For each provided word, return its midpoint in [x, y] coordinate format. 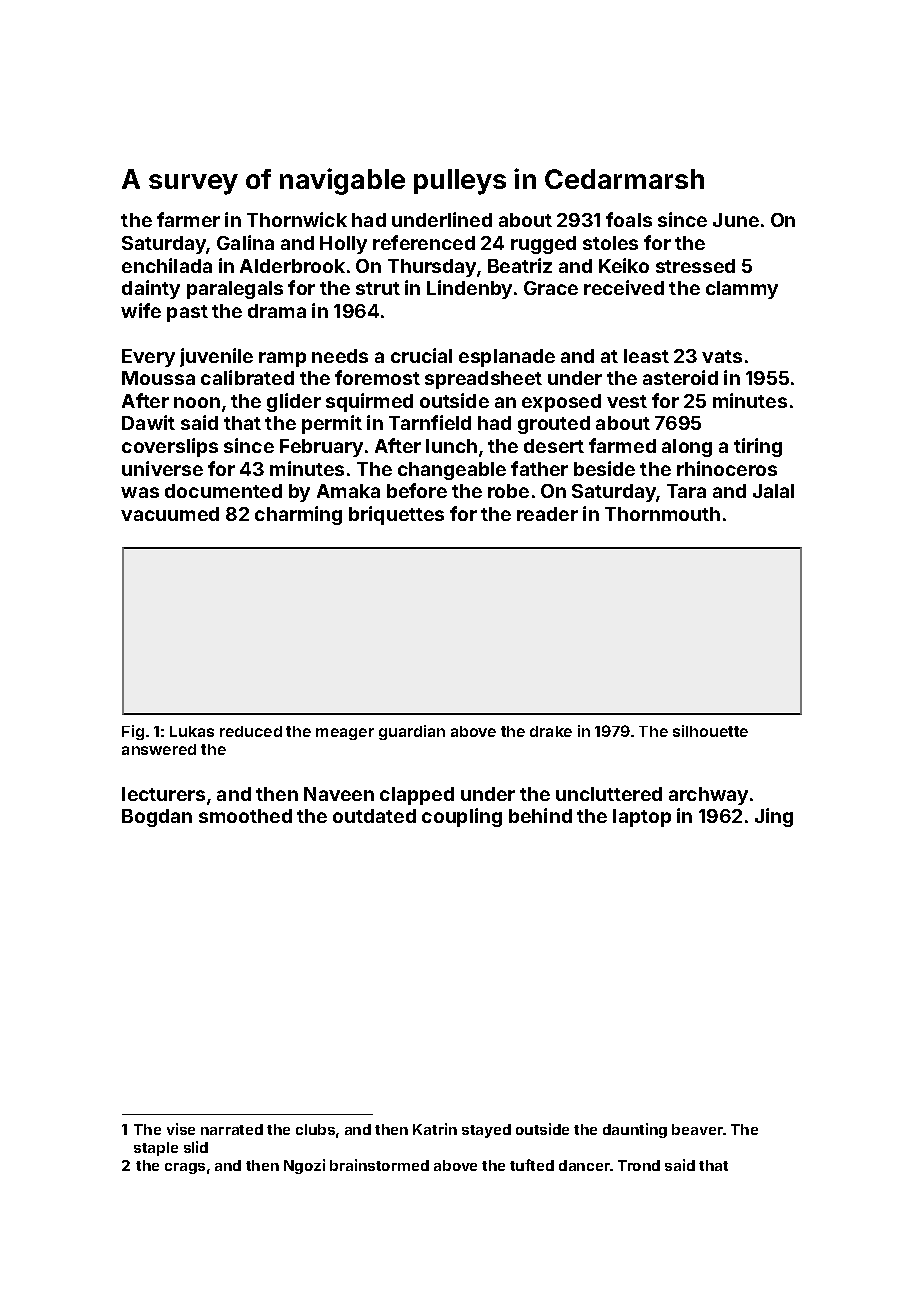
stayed [486, 1131]
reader [547, 514]
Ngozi [304, 1166]
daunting [635, 1130]
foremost [377, 377]
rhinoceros [727, 468]
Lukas [192, 731]
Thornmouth [662, 514]
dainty [151, 289]
